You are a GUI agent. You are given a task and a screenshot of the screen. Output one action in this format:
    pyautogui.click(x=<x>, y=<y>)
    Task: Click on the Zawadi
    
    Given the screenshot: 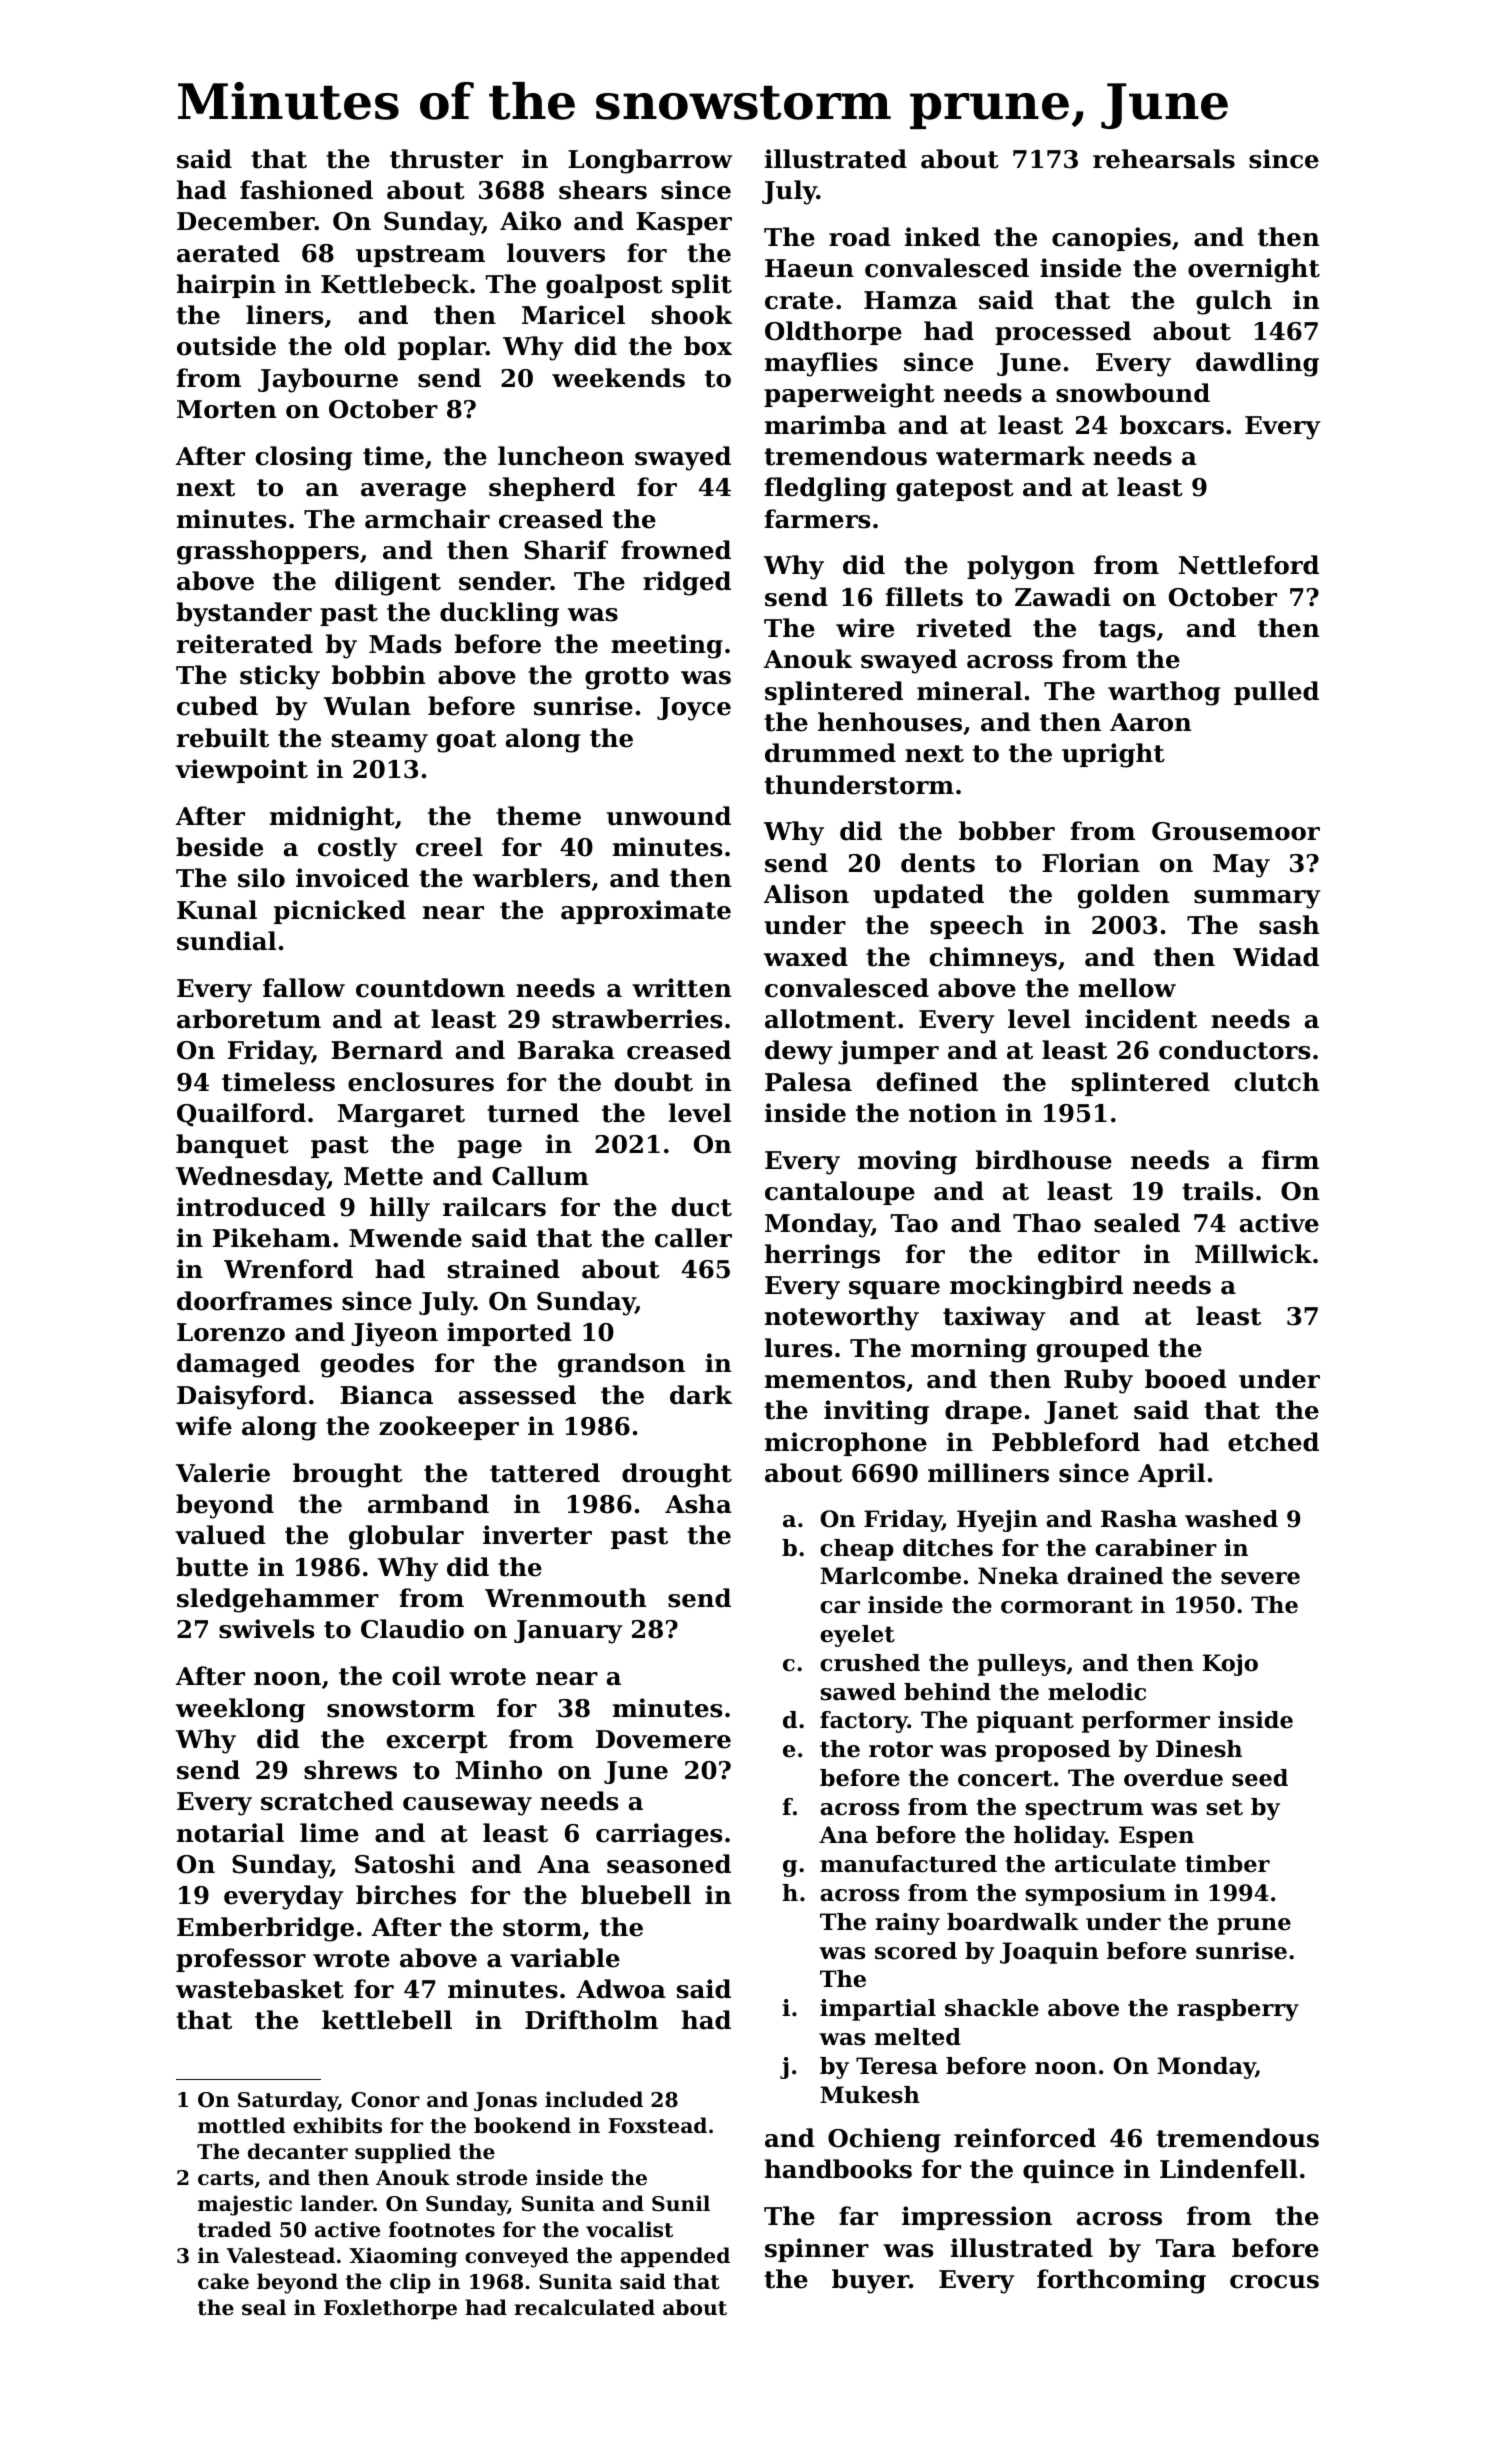 What is the action you would take?
    pyautogui.click(x=1063, y=597)
